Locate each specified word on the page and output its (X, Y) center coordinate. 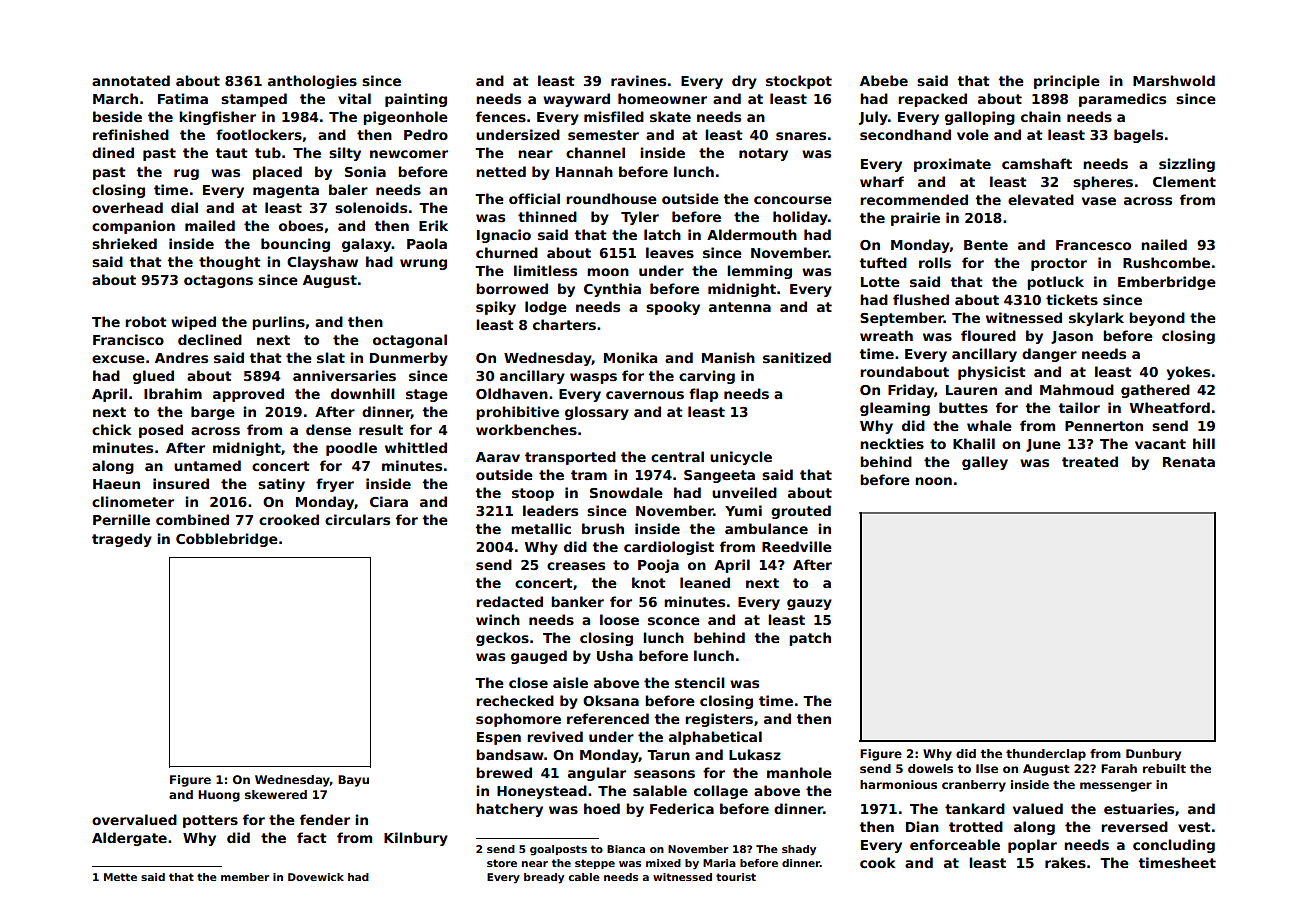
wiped (193, 323)
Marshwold (1174, 80)
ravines (638, 80)
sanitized (797, 357)
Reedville (797, 546)
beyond (1157, 319)
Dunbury (1153, 755)
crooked (289, 519)
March (115, 98)
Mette (120, 877)
